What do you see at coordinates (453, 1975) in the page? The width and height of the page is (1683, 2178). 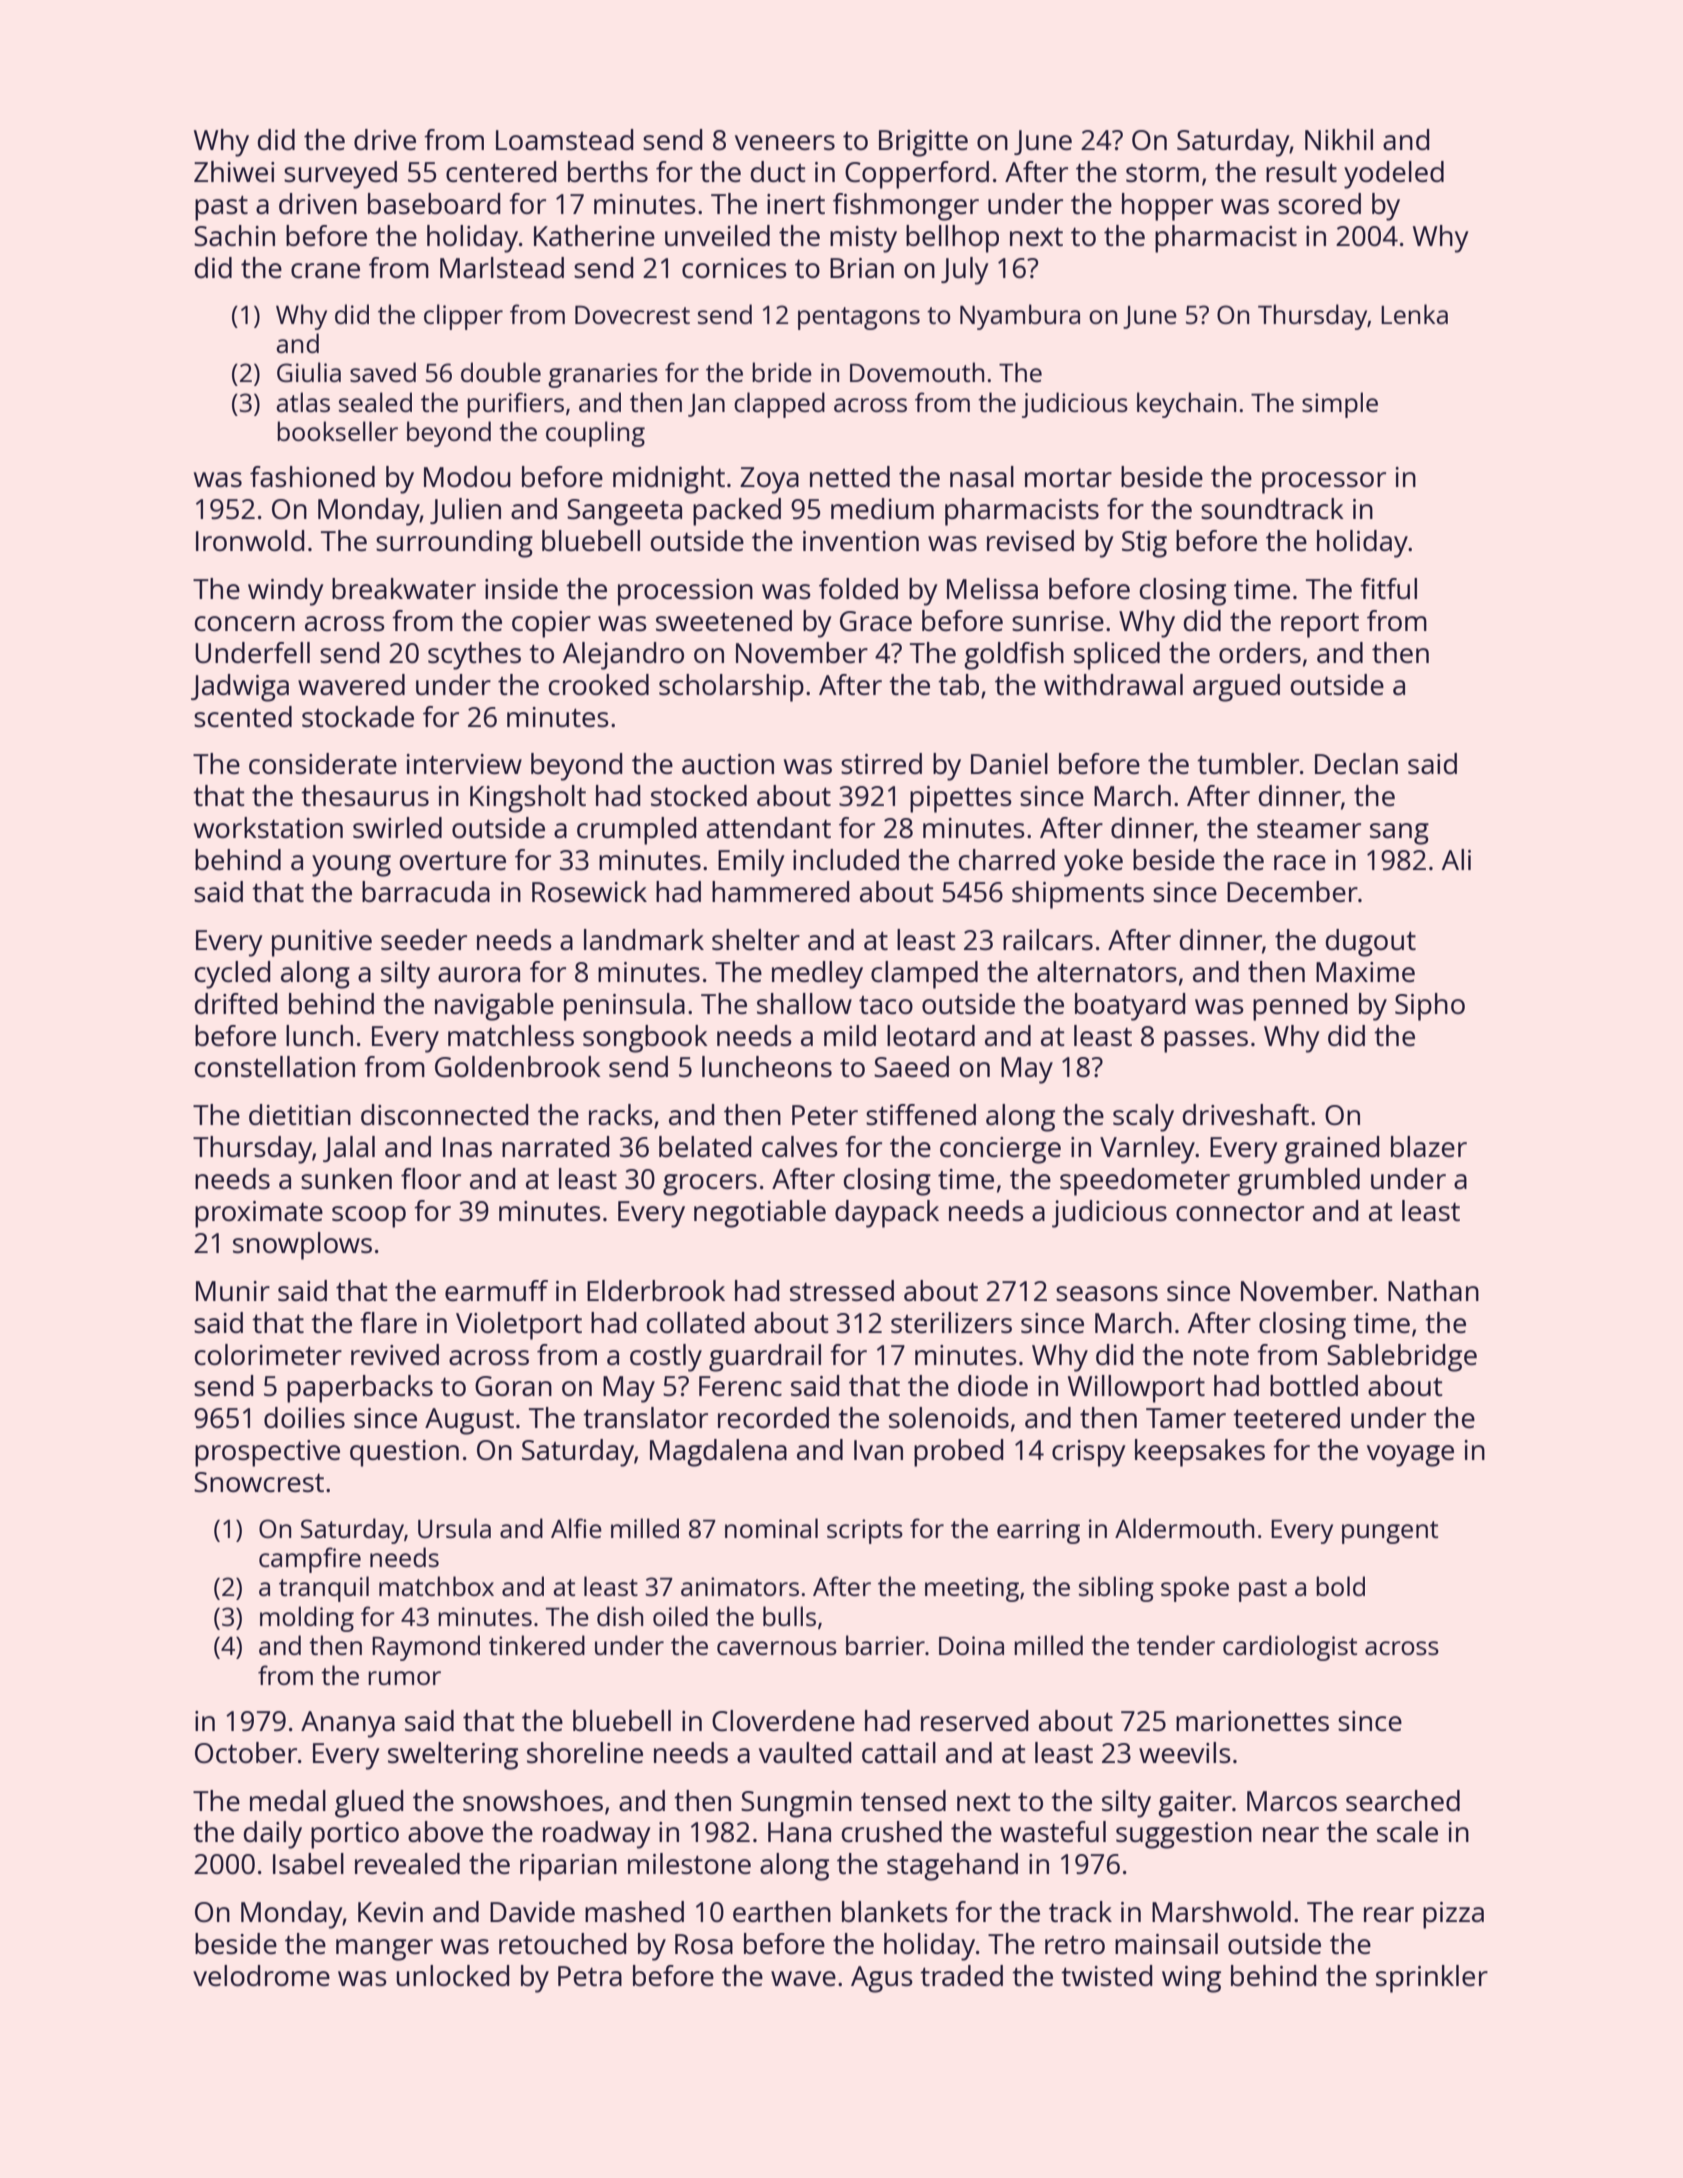 I see `unlocked` at bounding box center [453, 1975].
